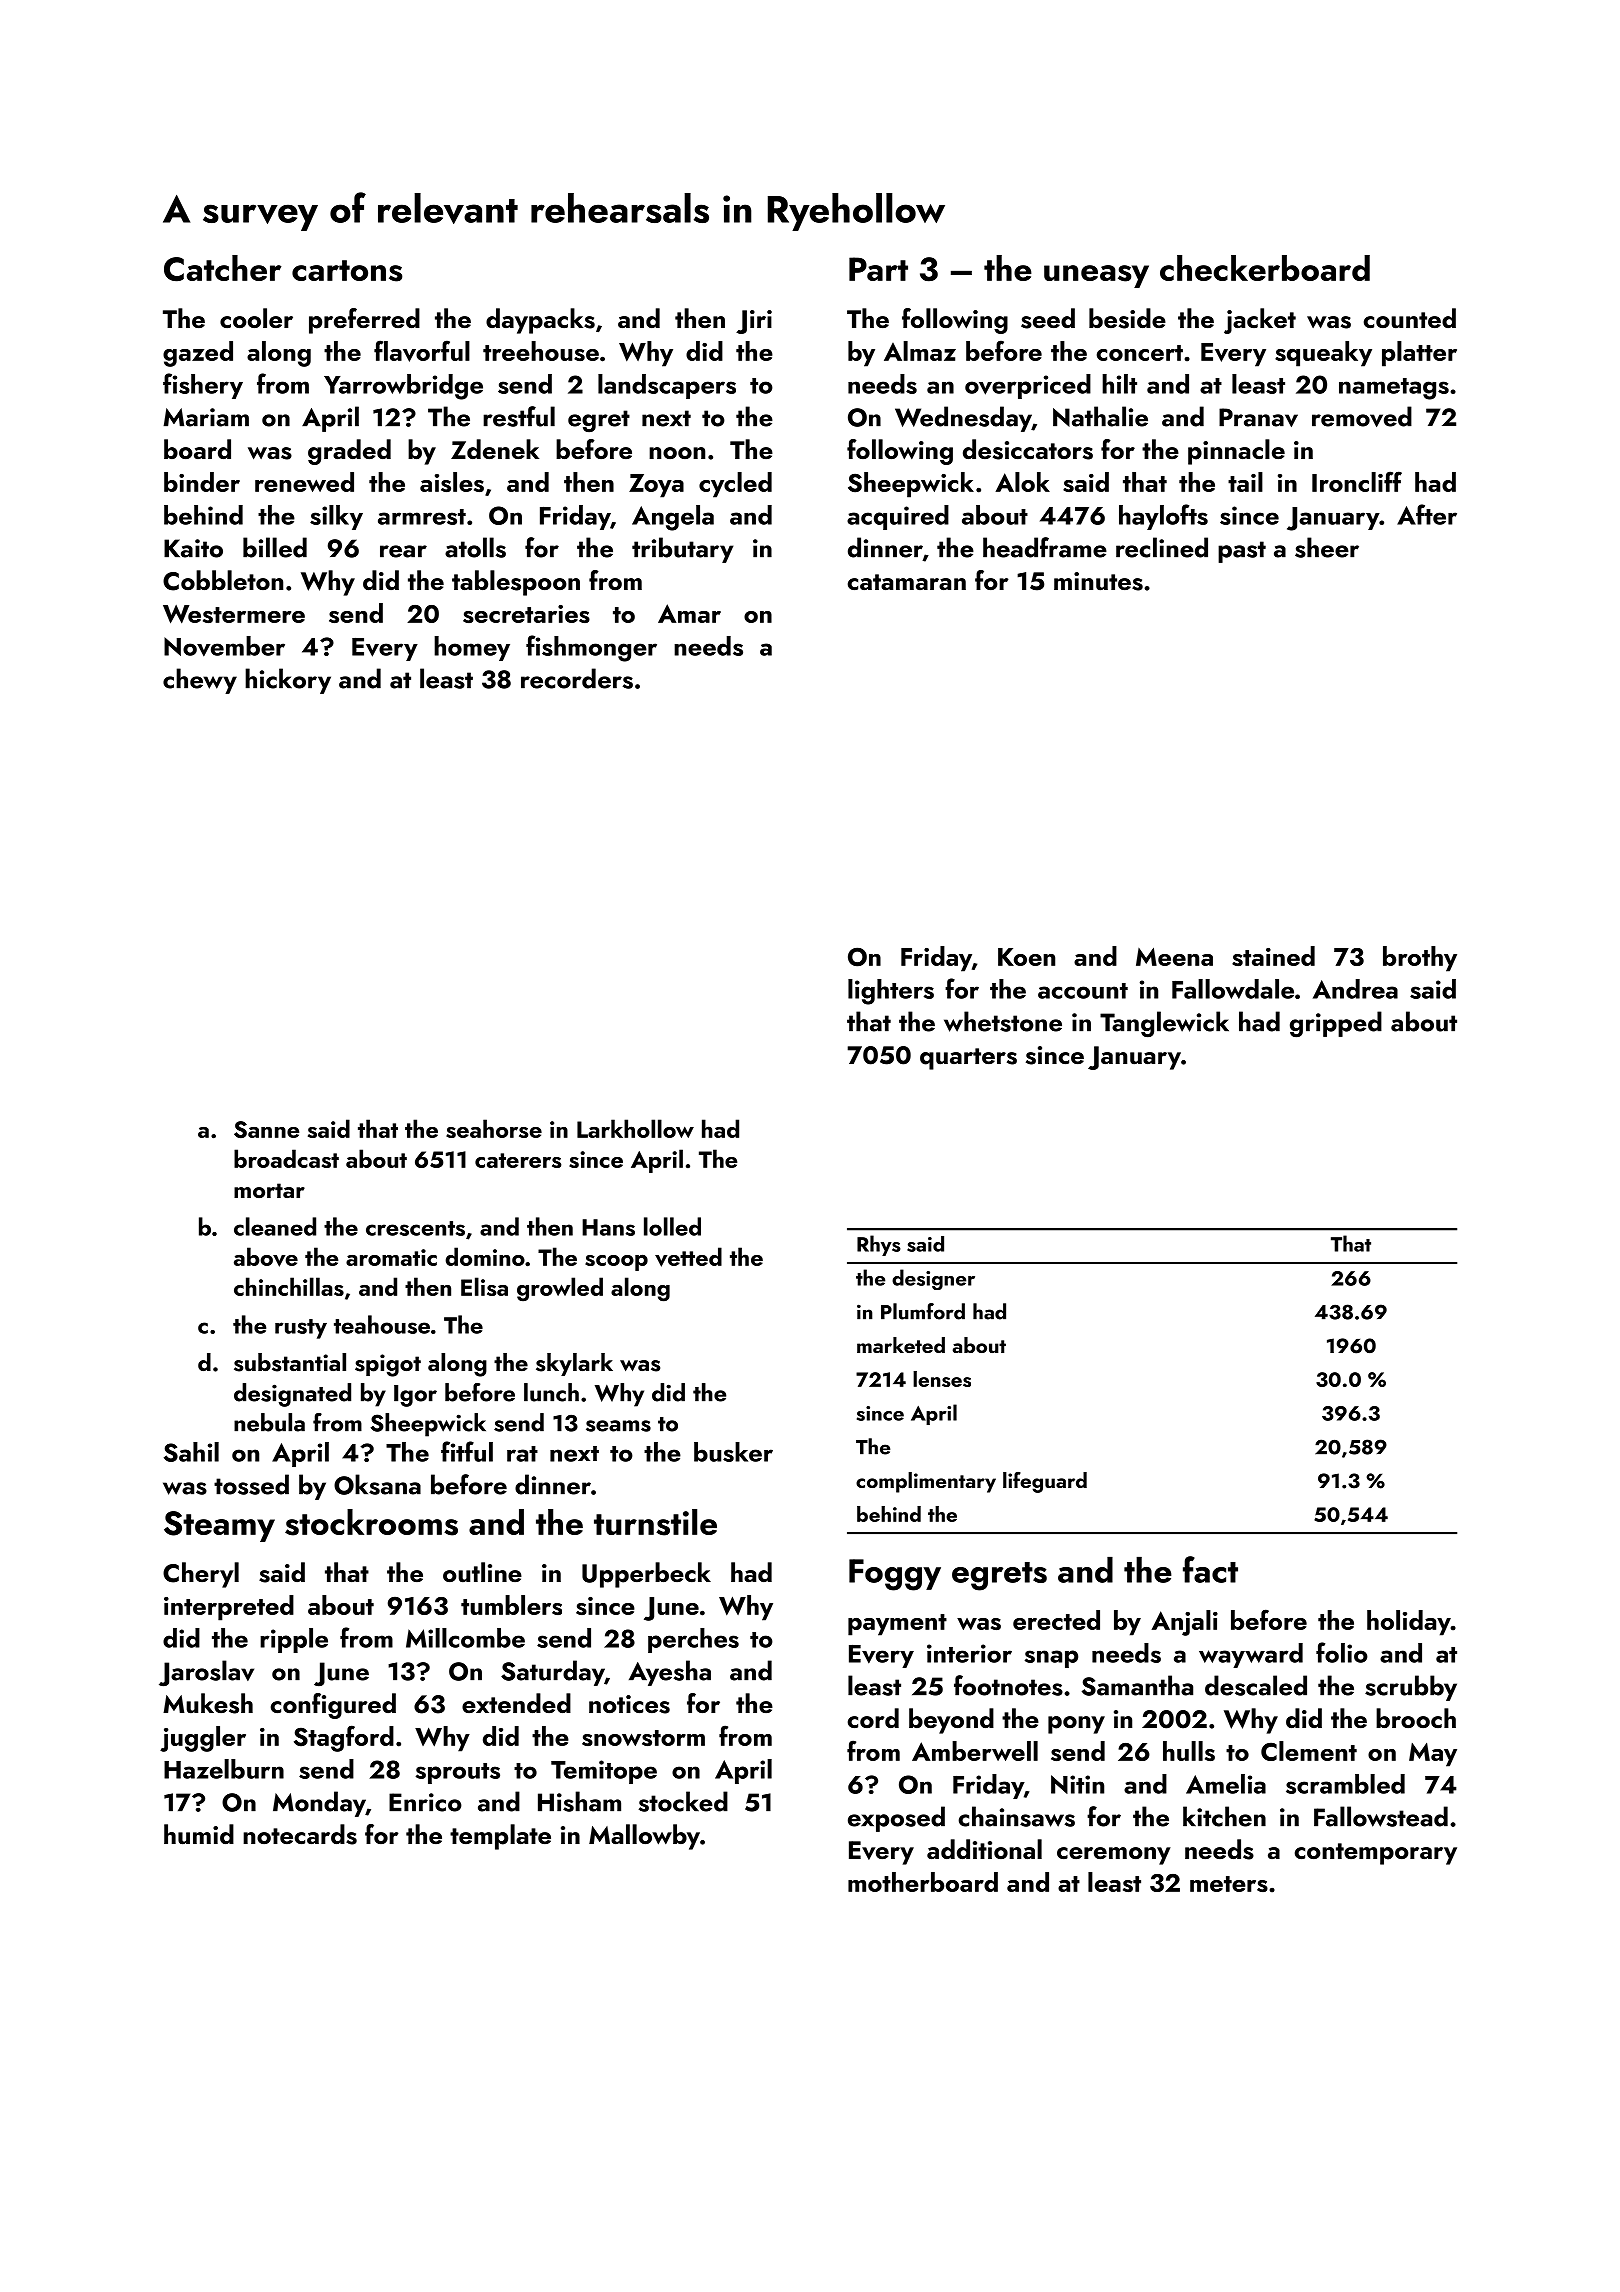 The image size is (1620, 2292). What do you see at coordinates (266, 1257) in the image?
I see `above` at bounding box center [266, 1257].
